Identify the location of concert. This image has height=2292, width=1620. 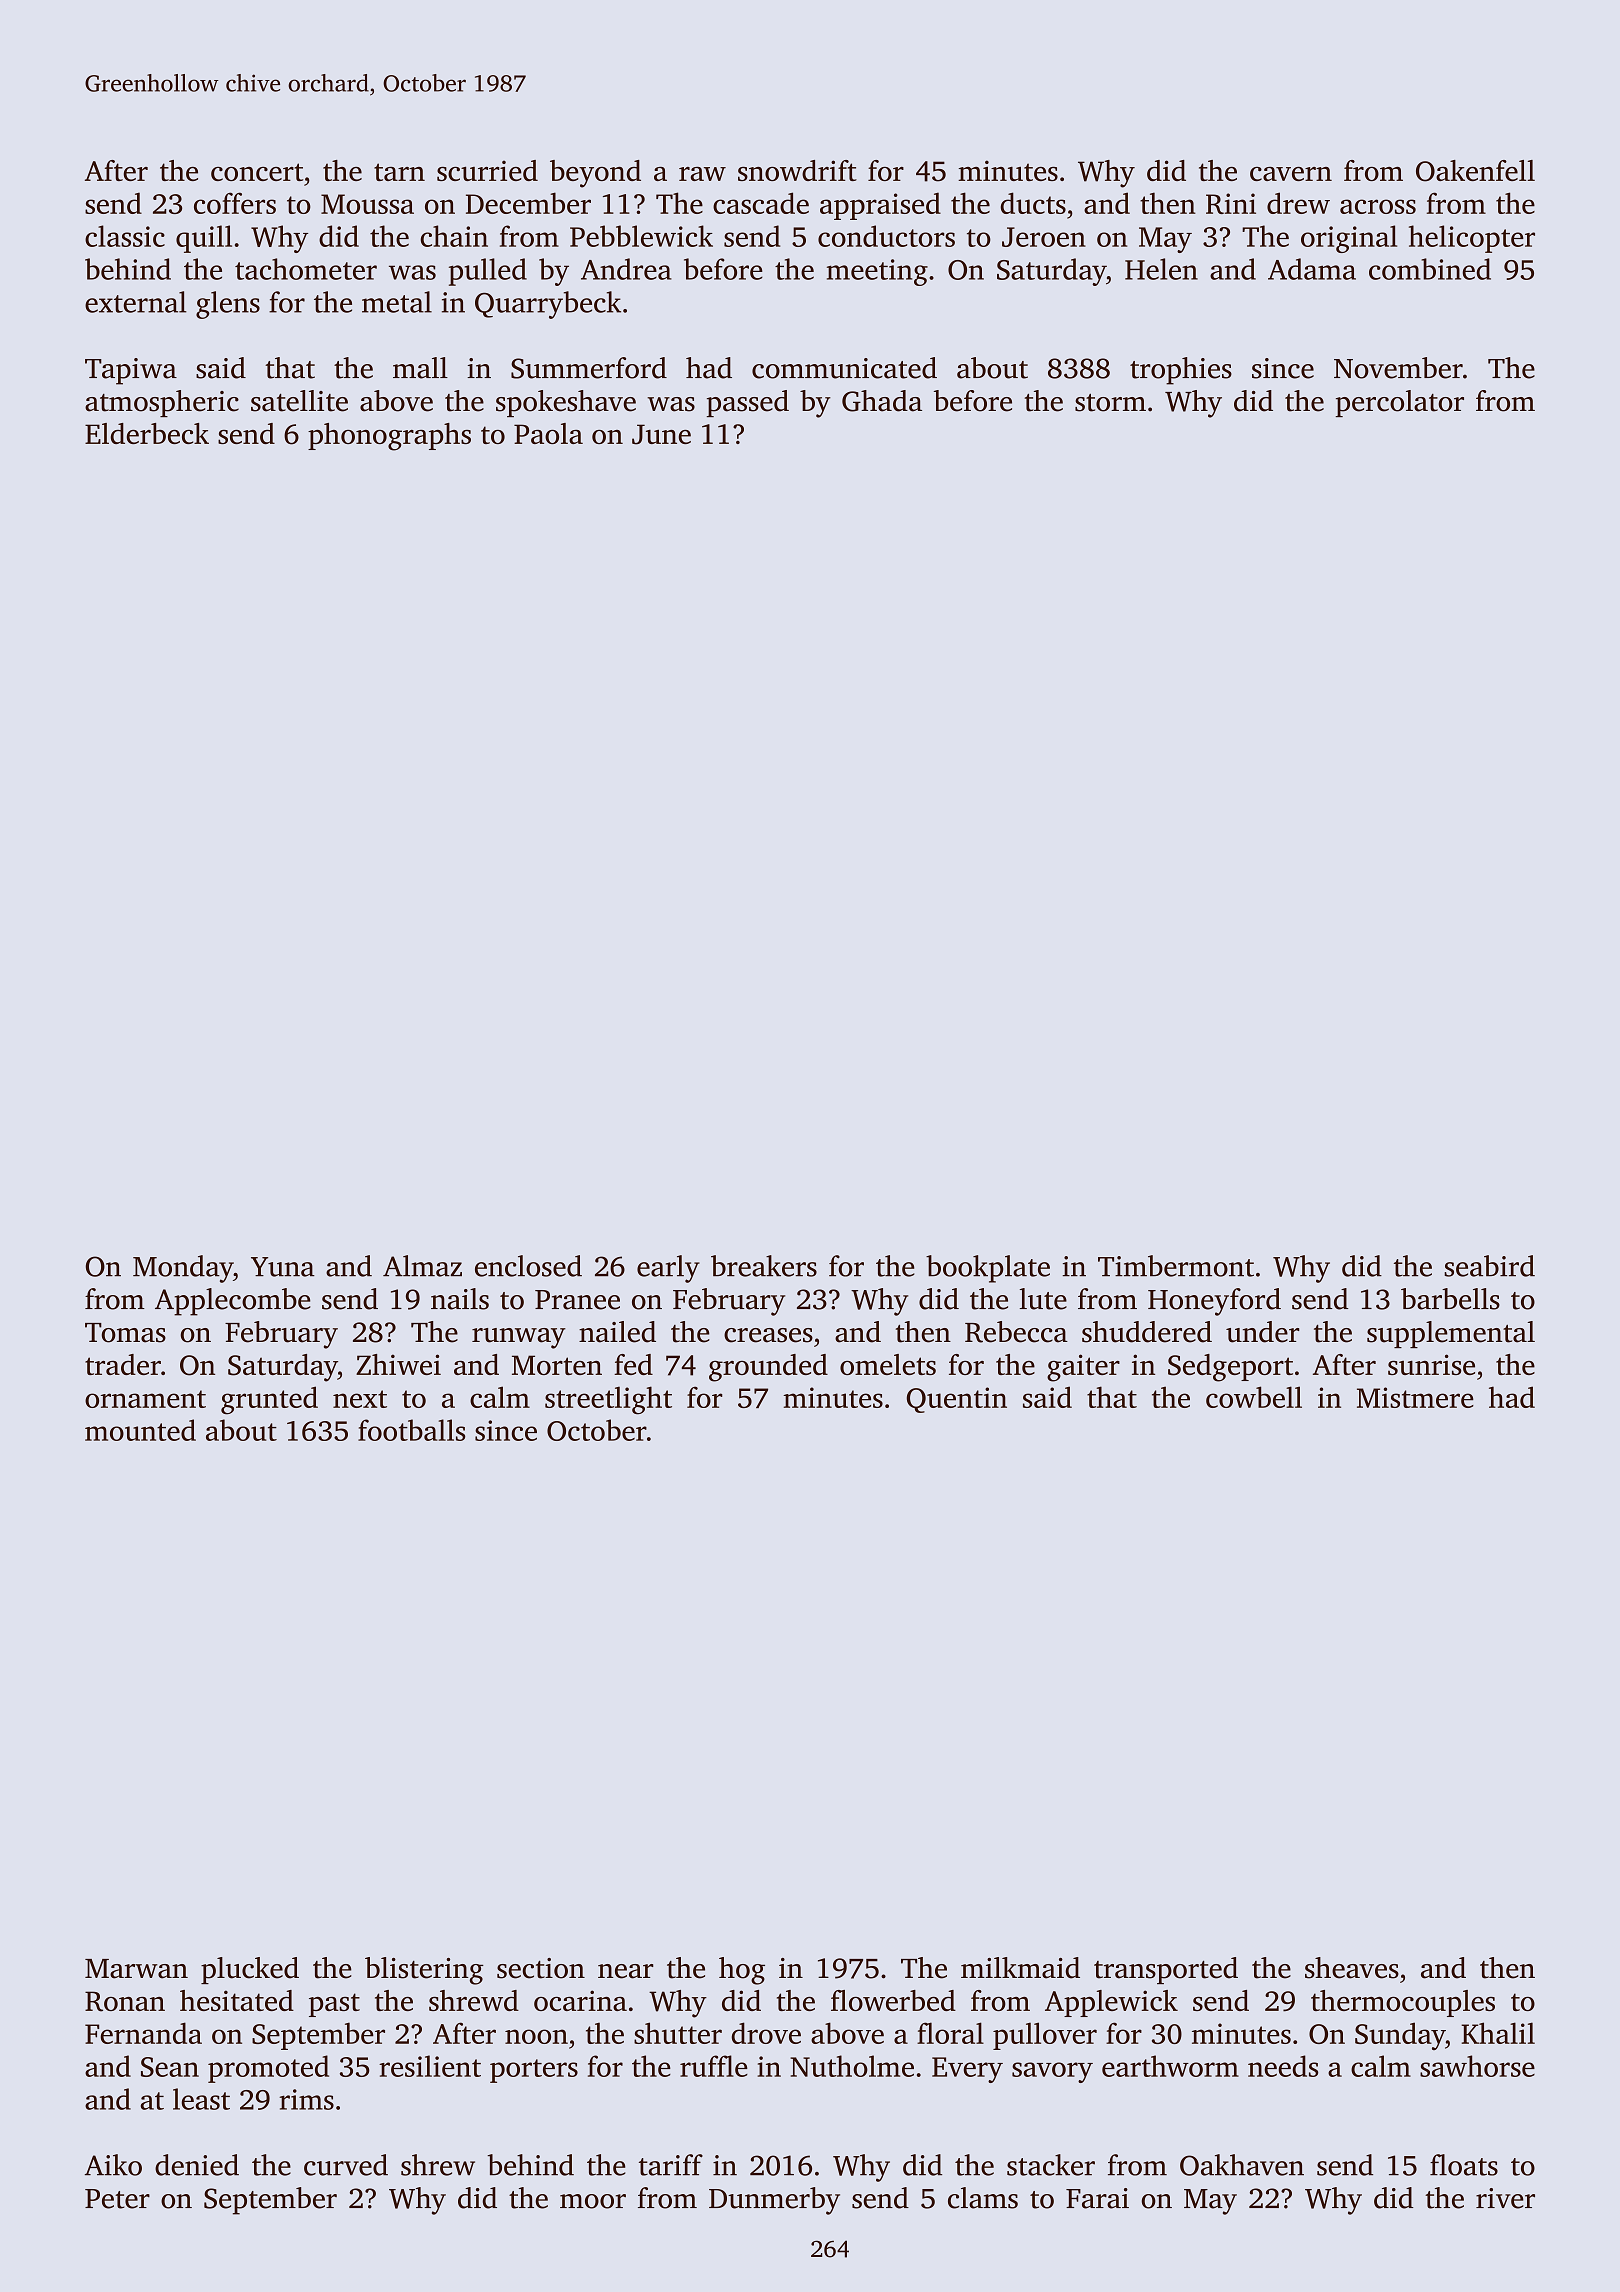
(257, 172).
